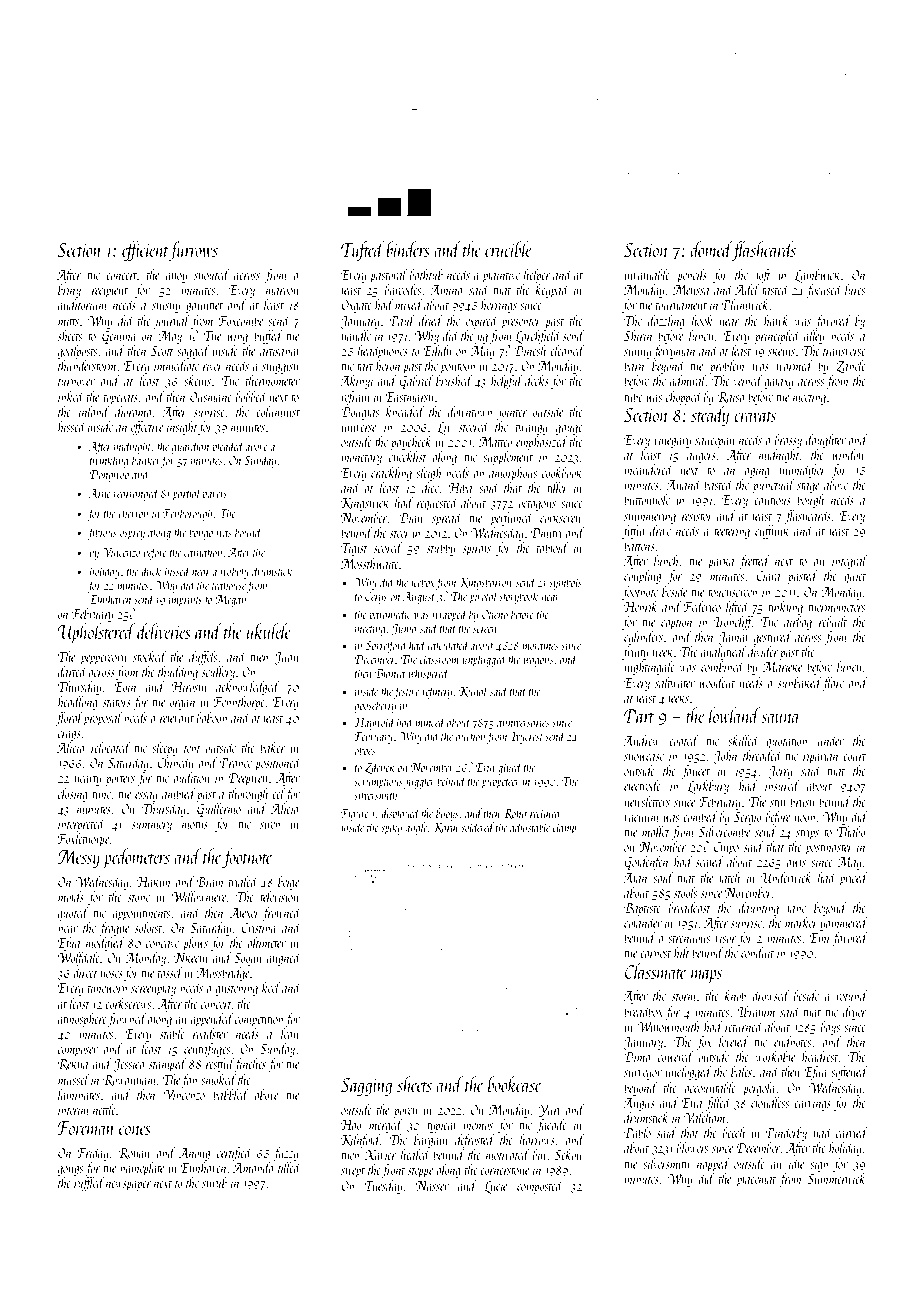 The image size is (924, 1308). What do you see at coordinates (820, 1056) in the screenshot?
I see `headrest` at bounding box center [820, 1056].
